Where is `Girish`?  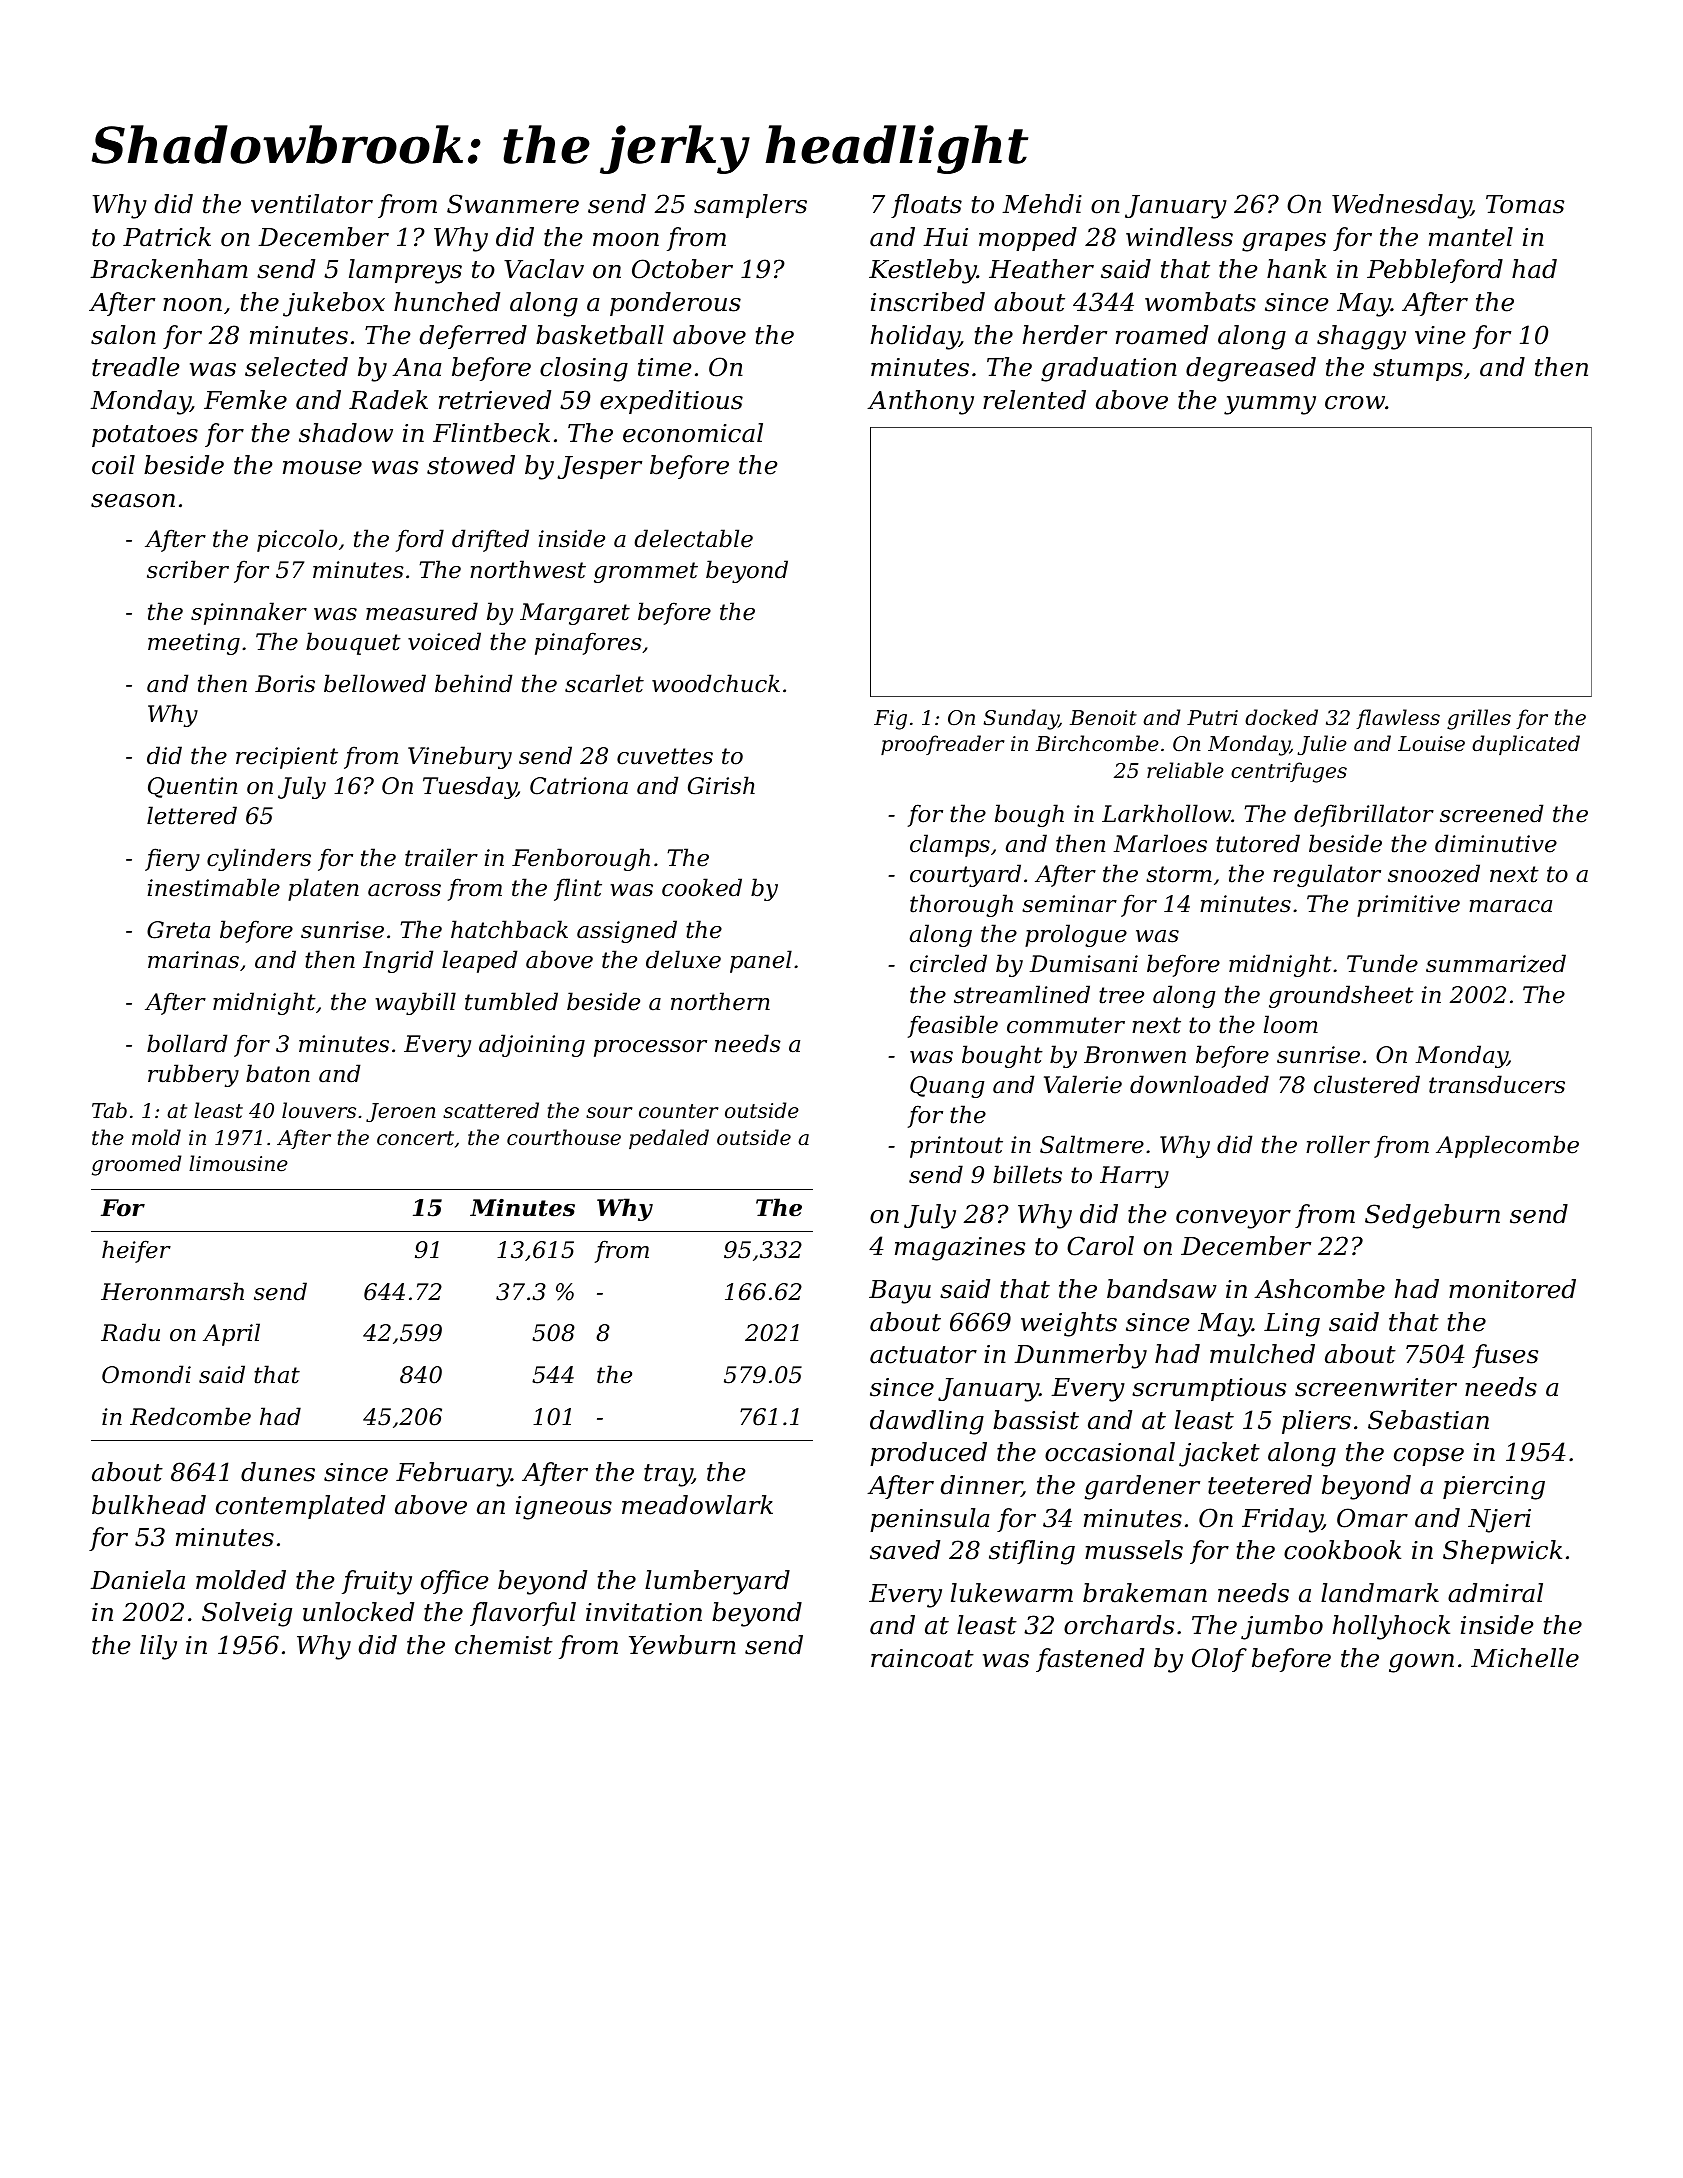
Girish is located at coordinates (721, 785).
